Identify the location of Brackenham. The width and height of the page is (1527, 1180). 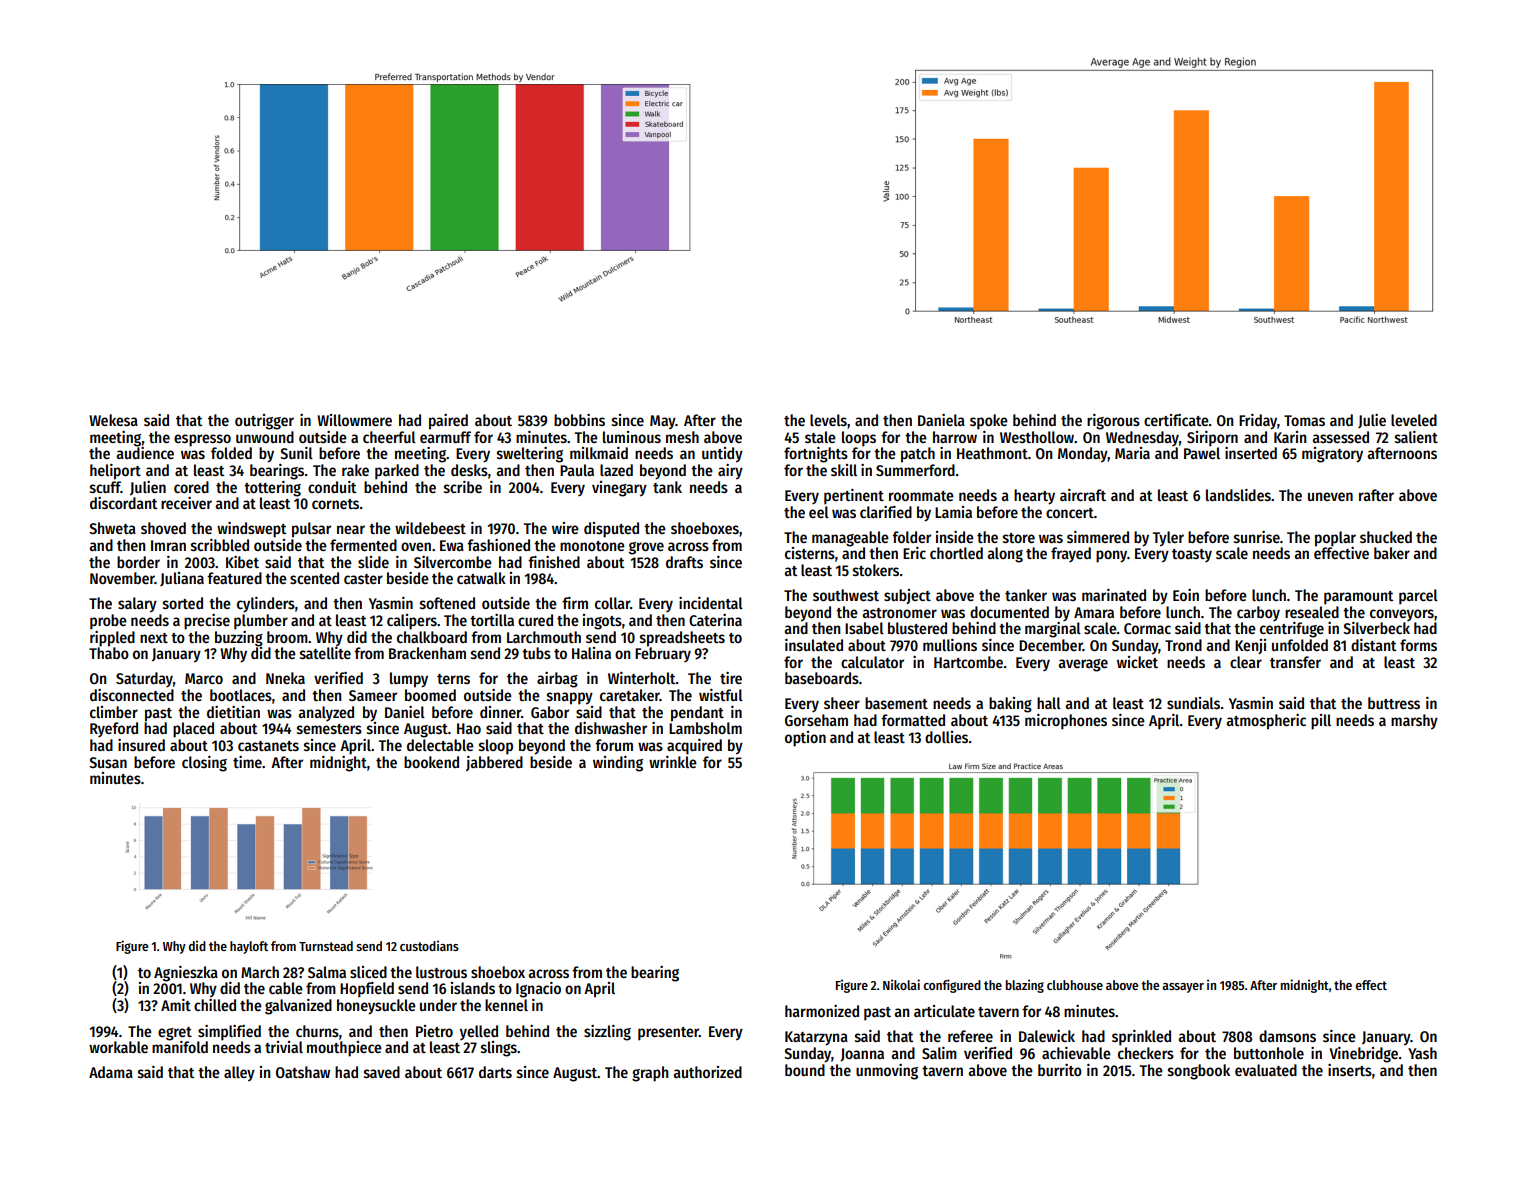
(427, 653).
